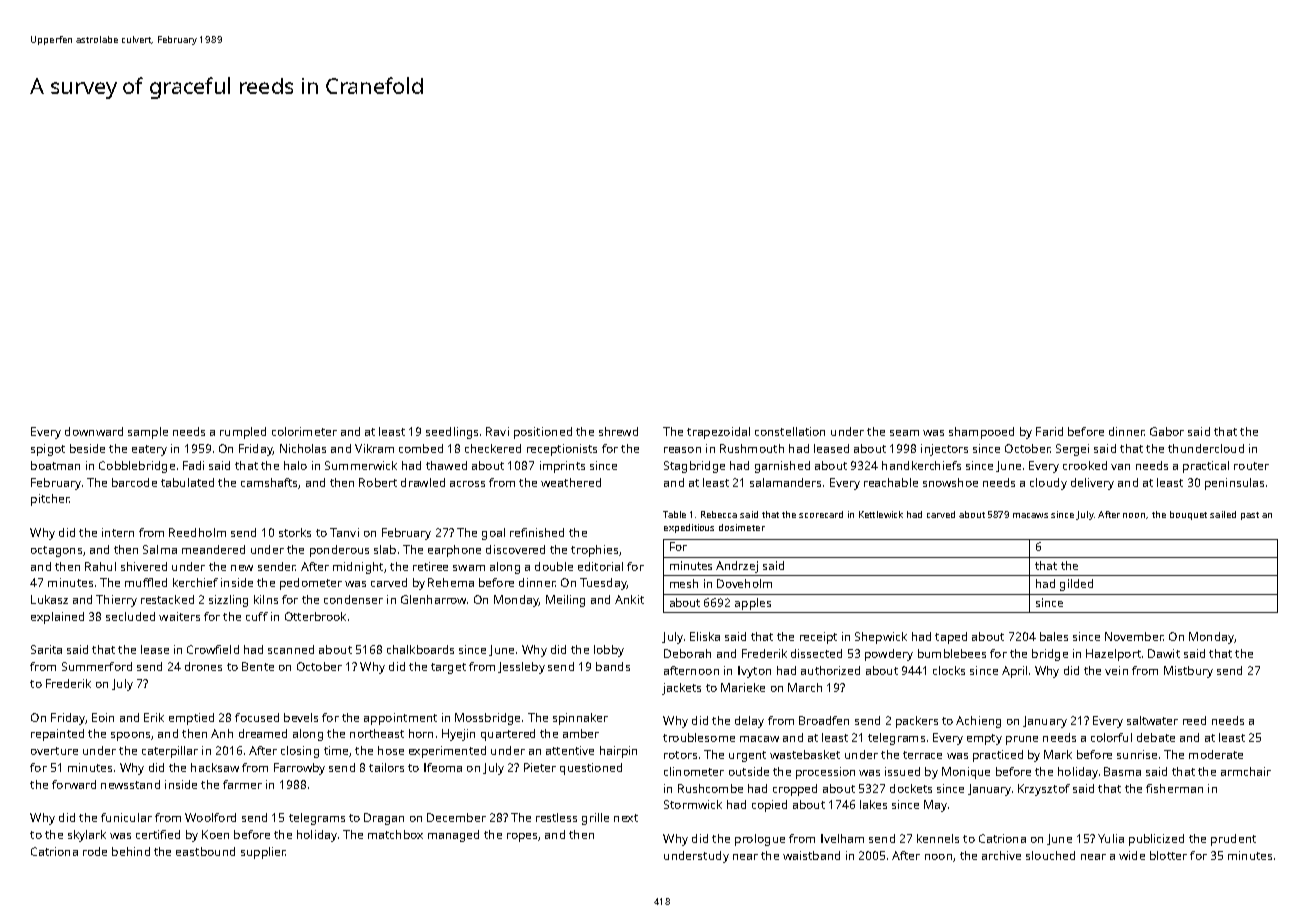 This document has height=924, width=1308. I want to click on target, so click(448, 668).
